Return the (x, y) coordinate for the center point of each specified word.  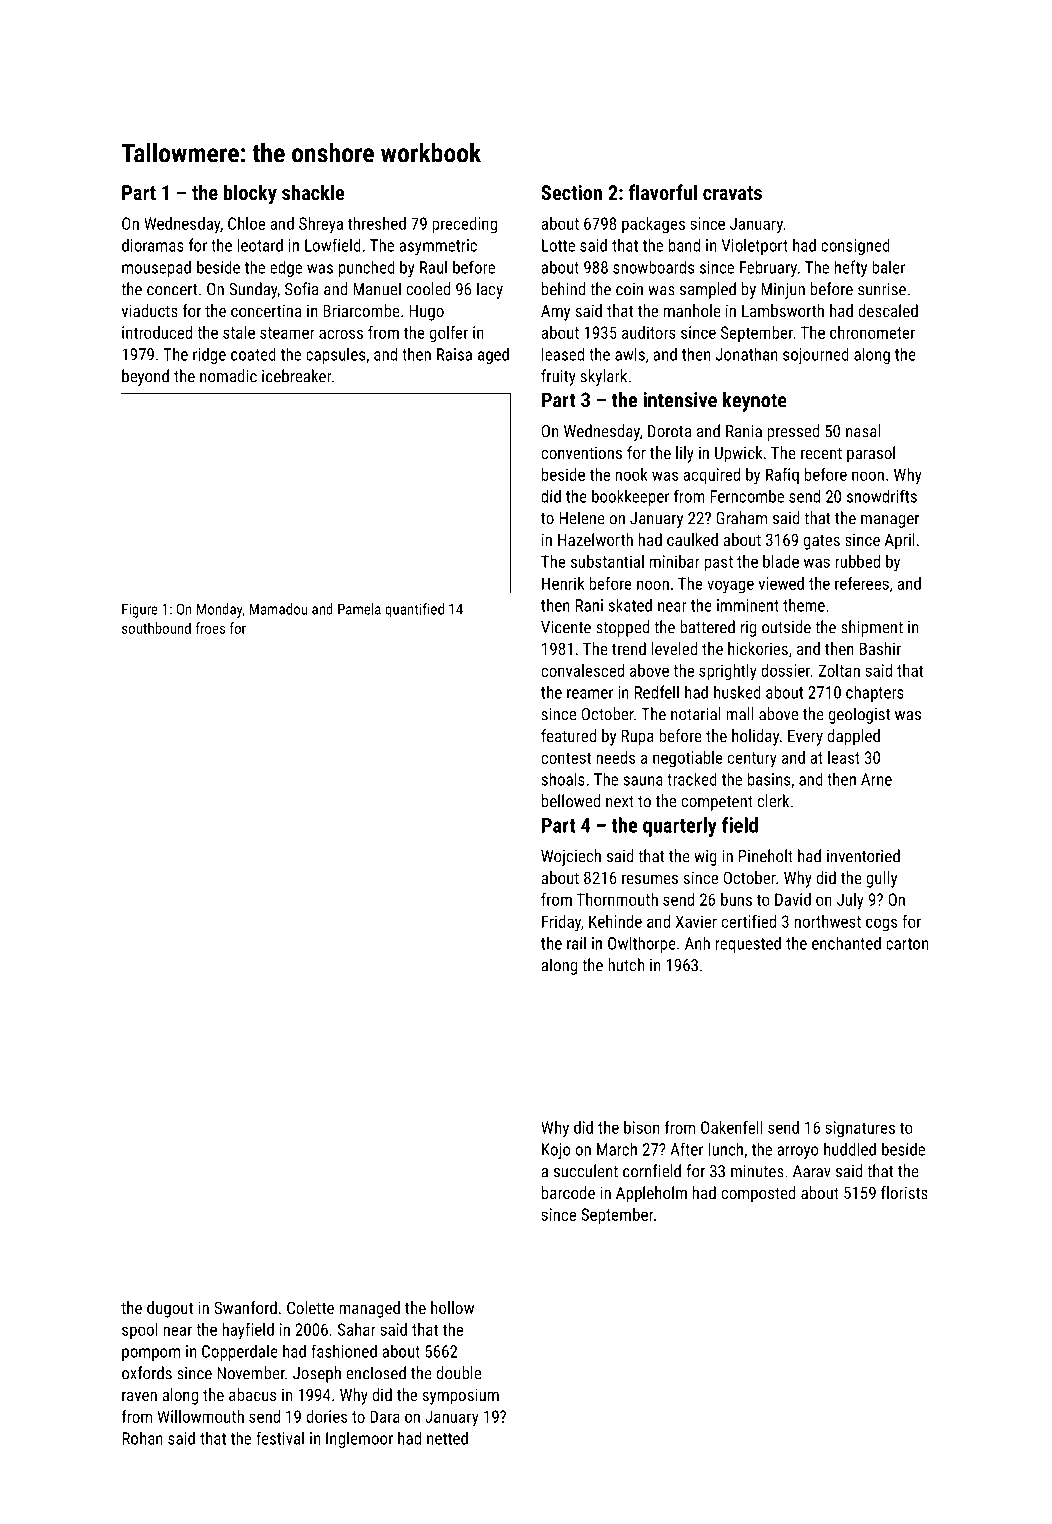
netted (447, 1438)
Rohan (142, 1438)
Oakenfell (732, 1127)
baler (888, 267)
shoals (563, 779)
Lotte (558, 245)
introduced (157, 332)
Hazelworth (595, 539)
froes (210, 628)
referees (862, 583)
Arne (876, 779)
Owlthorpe (642, 944)
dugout (170, 1309)
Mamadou (278, 609)
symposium (460, 1396)
